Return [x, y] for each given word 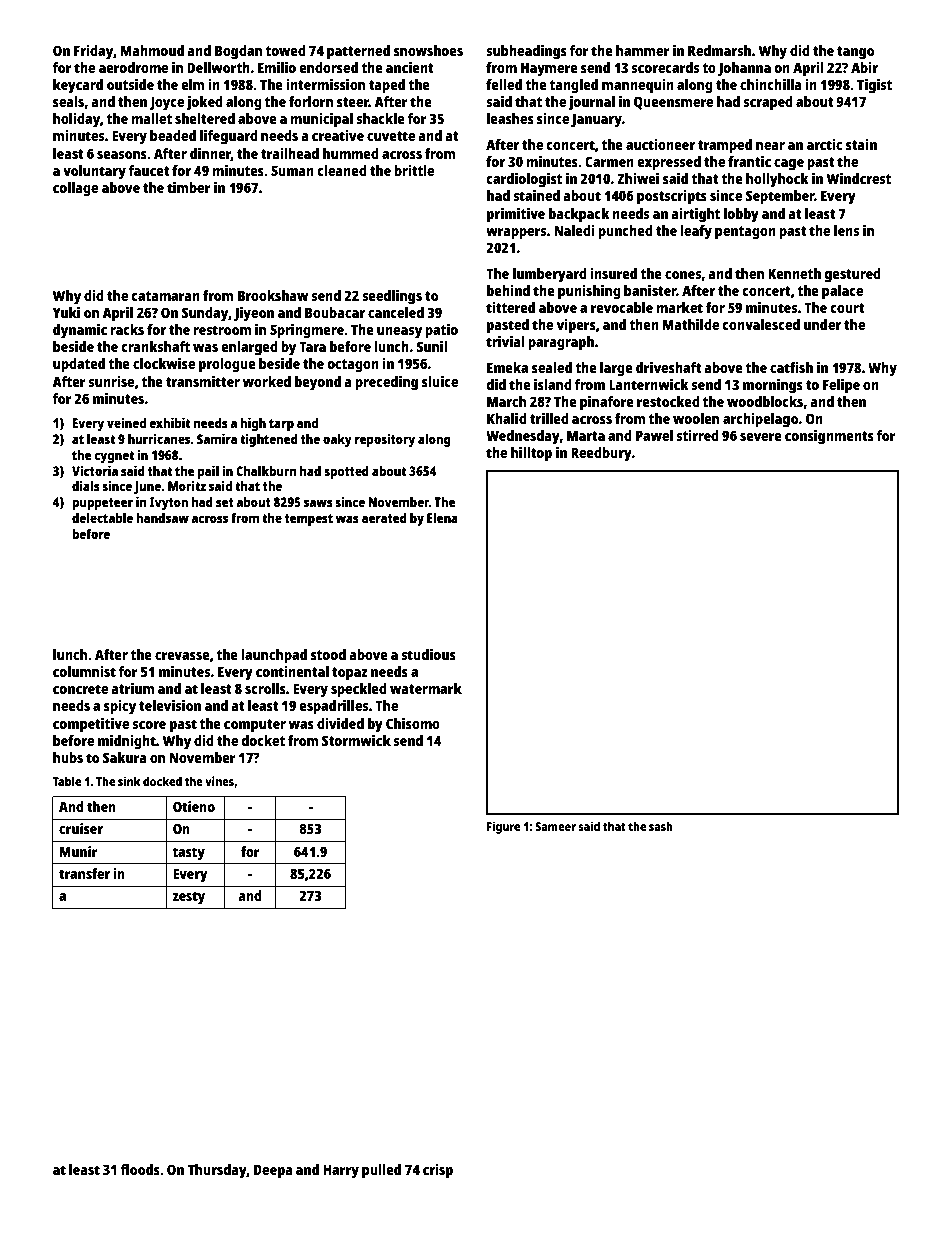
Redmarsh [719, 50]
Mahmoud [152, 50]
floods [140, 1169]
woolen [696, 418]
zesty [189, 898]
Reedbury [601, 454]
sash [661, 826]
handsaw [162, 518]
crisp [438, 1171]
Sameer [555, 826]
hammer [643, 50]
